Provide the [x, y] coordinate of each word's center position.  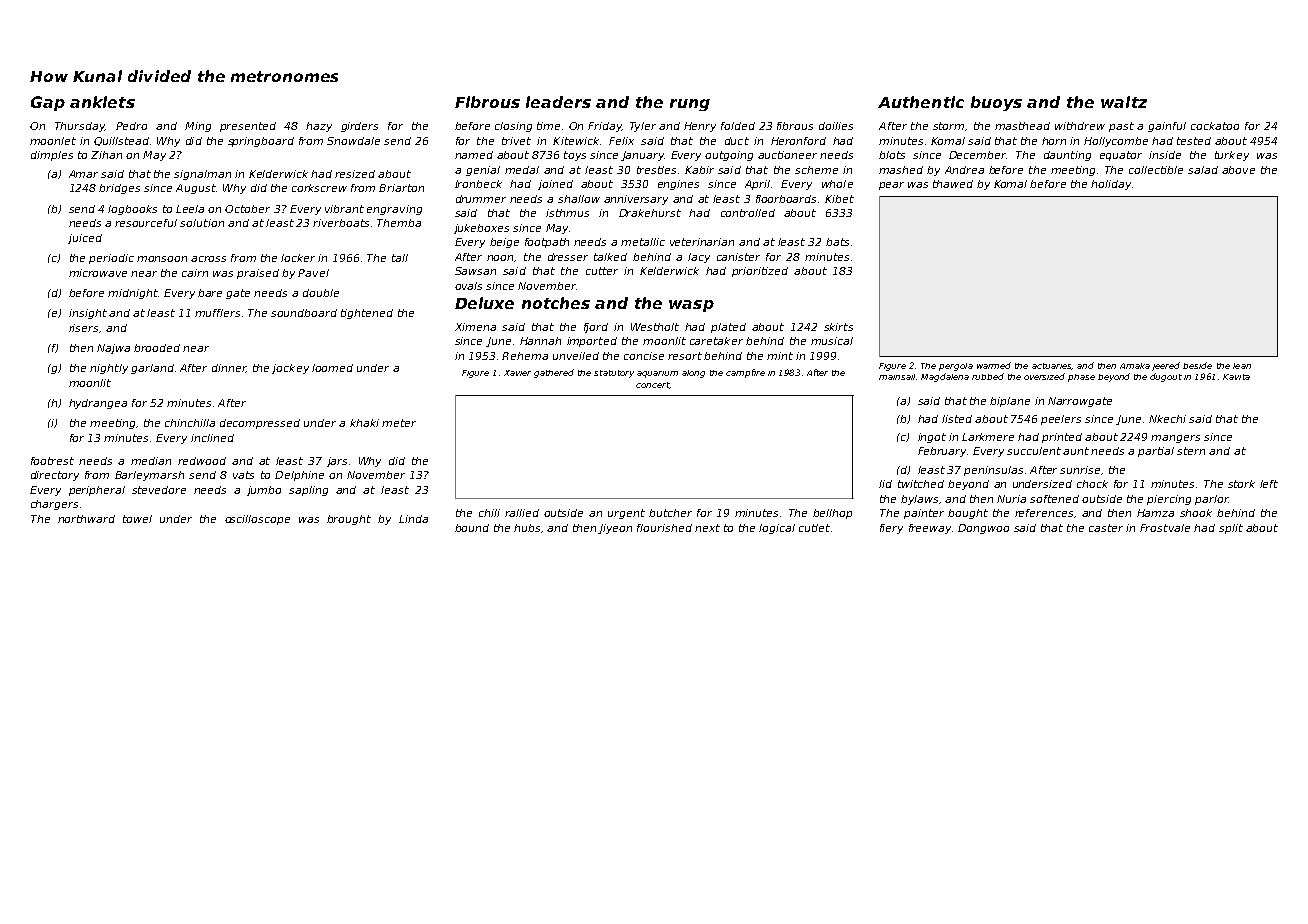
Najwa [113, 349]
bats [837, 242]
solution [202, 223]
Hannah [540, 341]
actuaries [1052, 366]
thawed [953, 184]
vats [243, 475]
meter [399, 423]
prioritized [760, 272]
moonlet [53, 141]
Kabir [699, 170]
